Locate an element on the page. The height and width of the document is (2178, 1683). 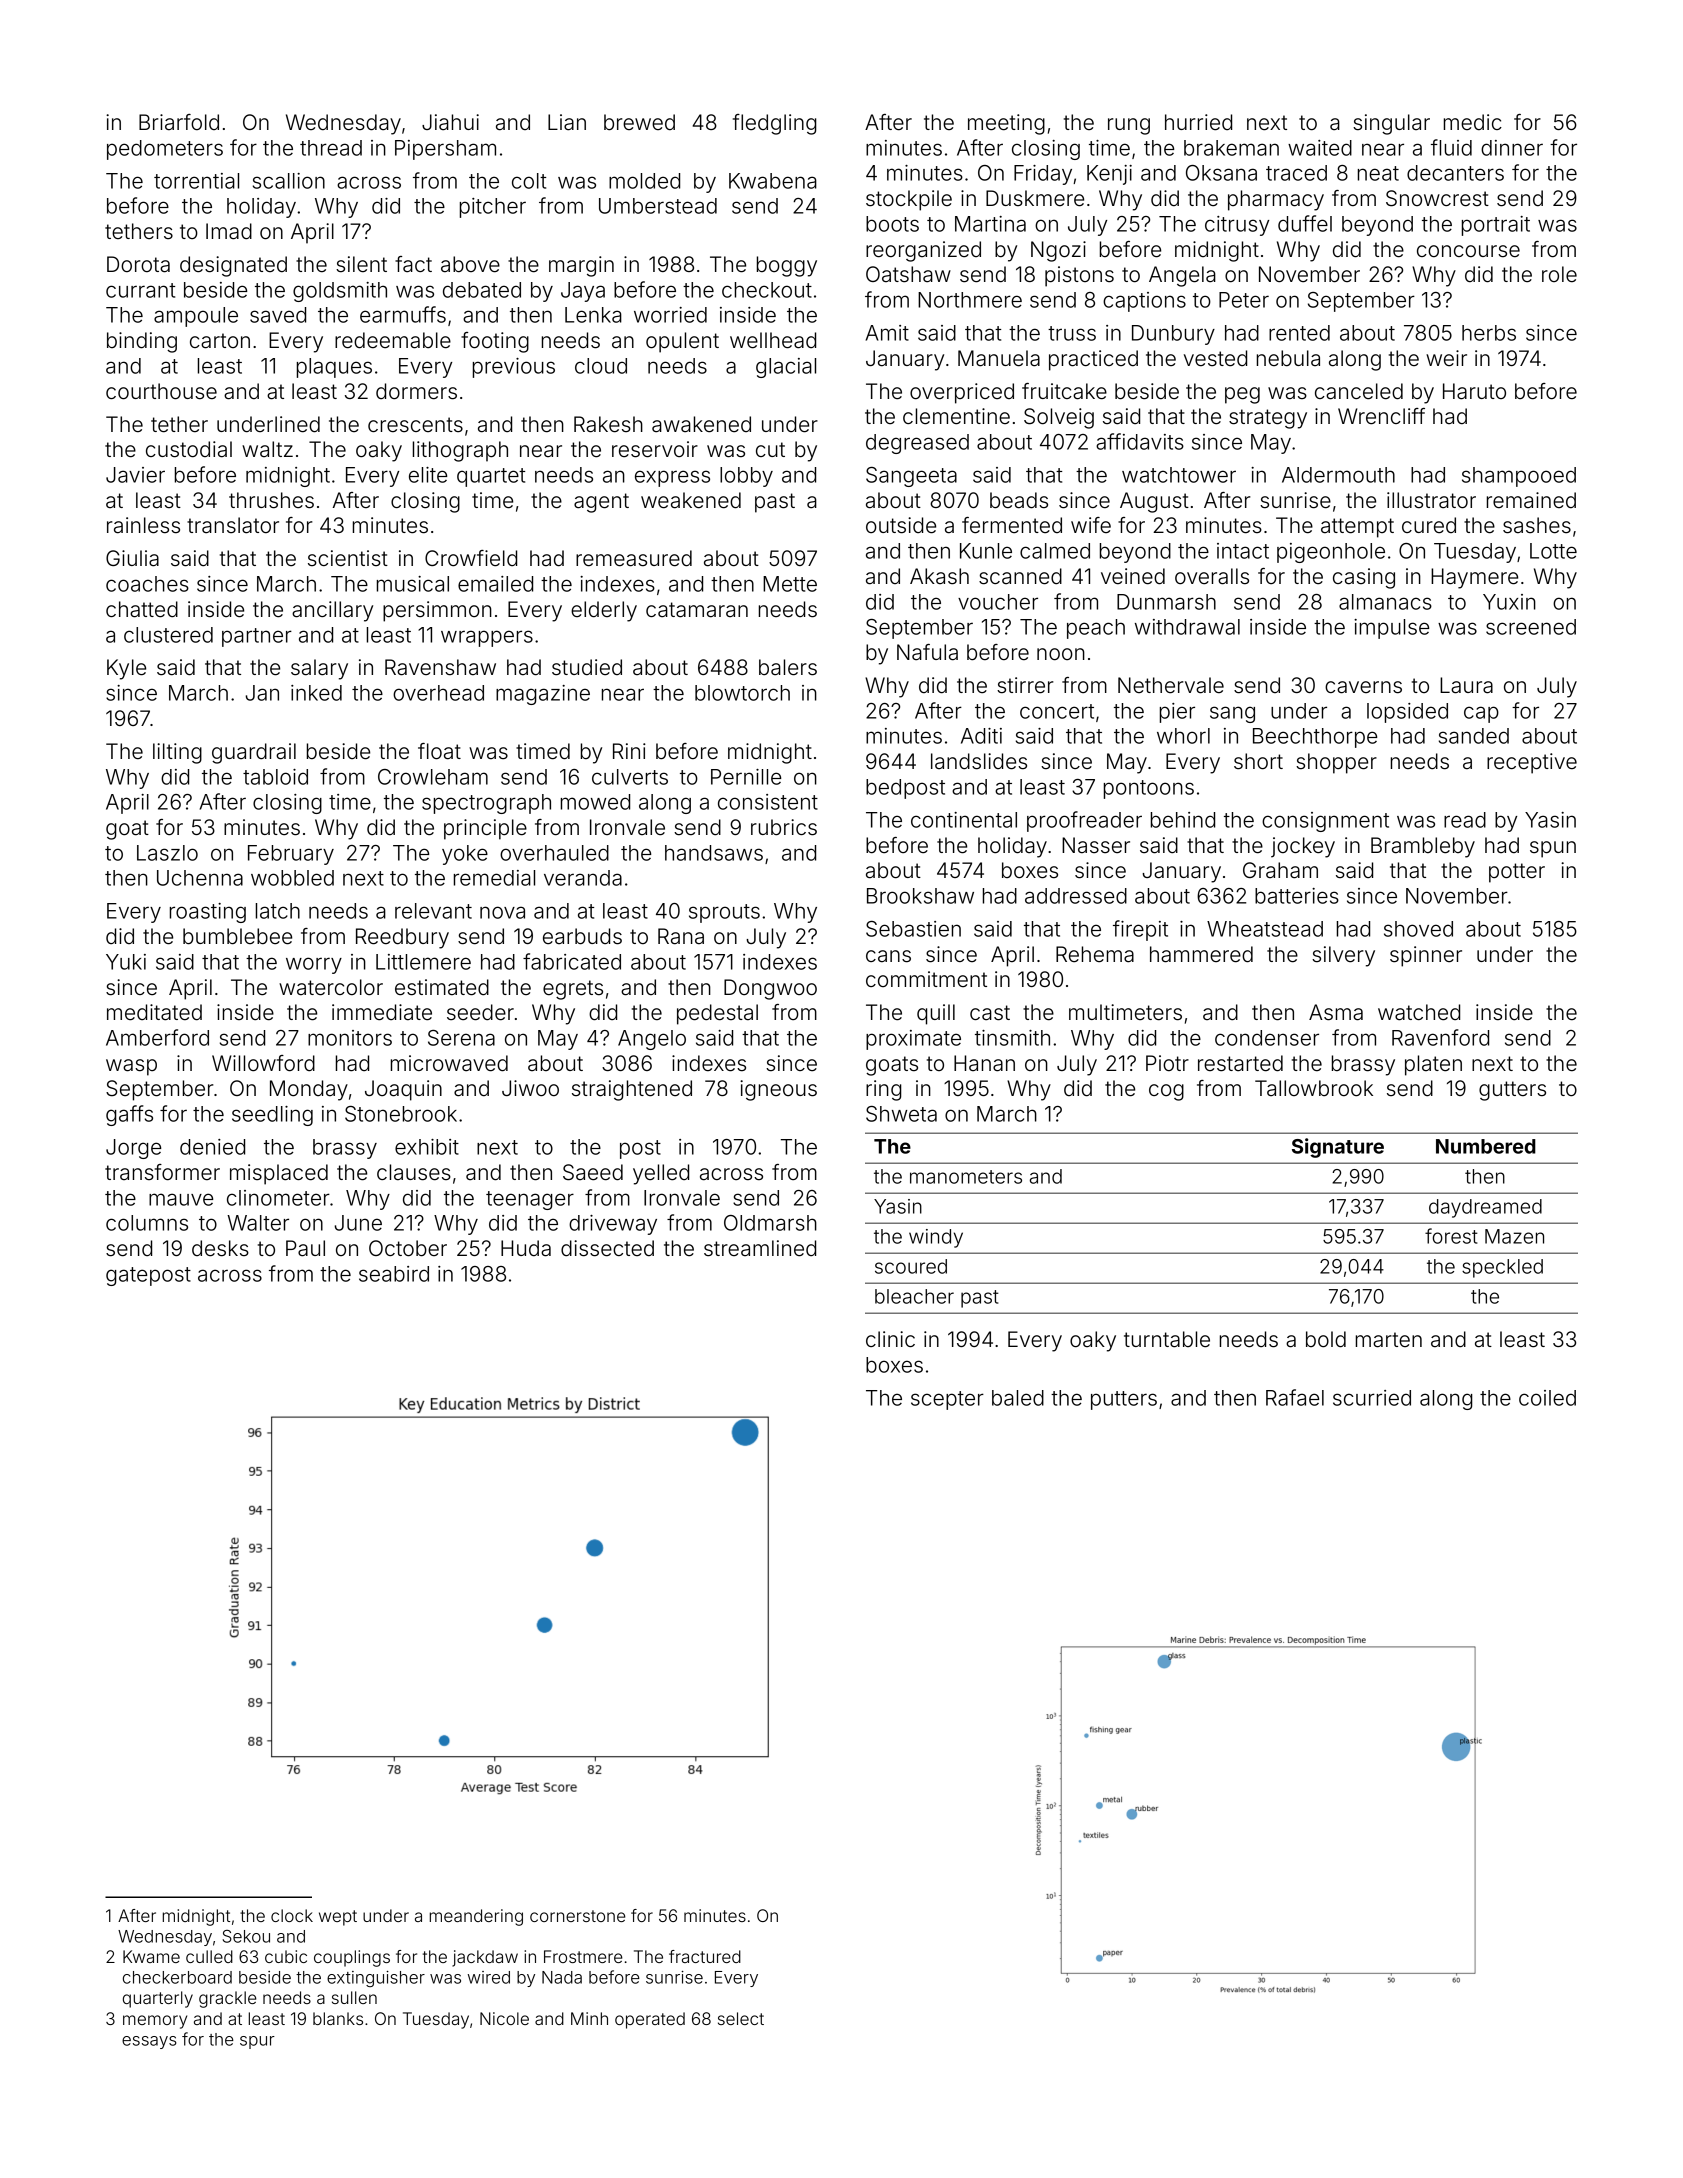
tabloid is located at coordinates (275, 777).
